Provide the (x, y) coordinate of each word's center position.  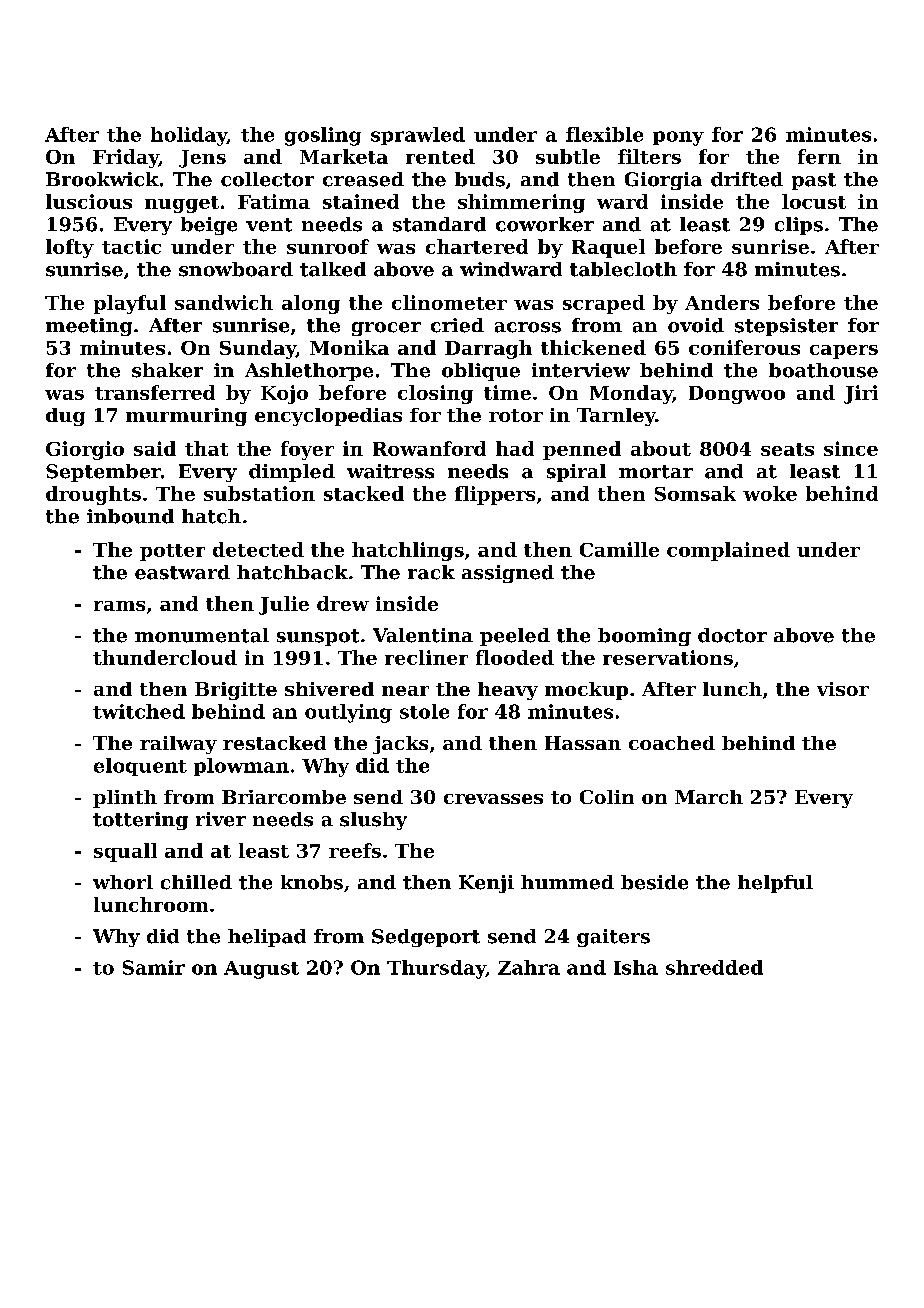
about (661, 448)
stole (424, 711)
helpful (775, 884)
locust (814, 201)
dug (65, 417)
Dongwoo (737, 395)
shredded (714, 967)
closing (435, 394)
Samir (154, 967)
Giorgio (85, 450)
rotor (516, 415)
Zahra (529, 967)
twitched (139, 711)
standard (439, 224)
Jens (202, 159)
